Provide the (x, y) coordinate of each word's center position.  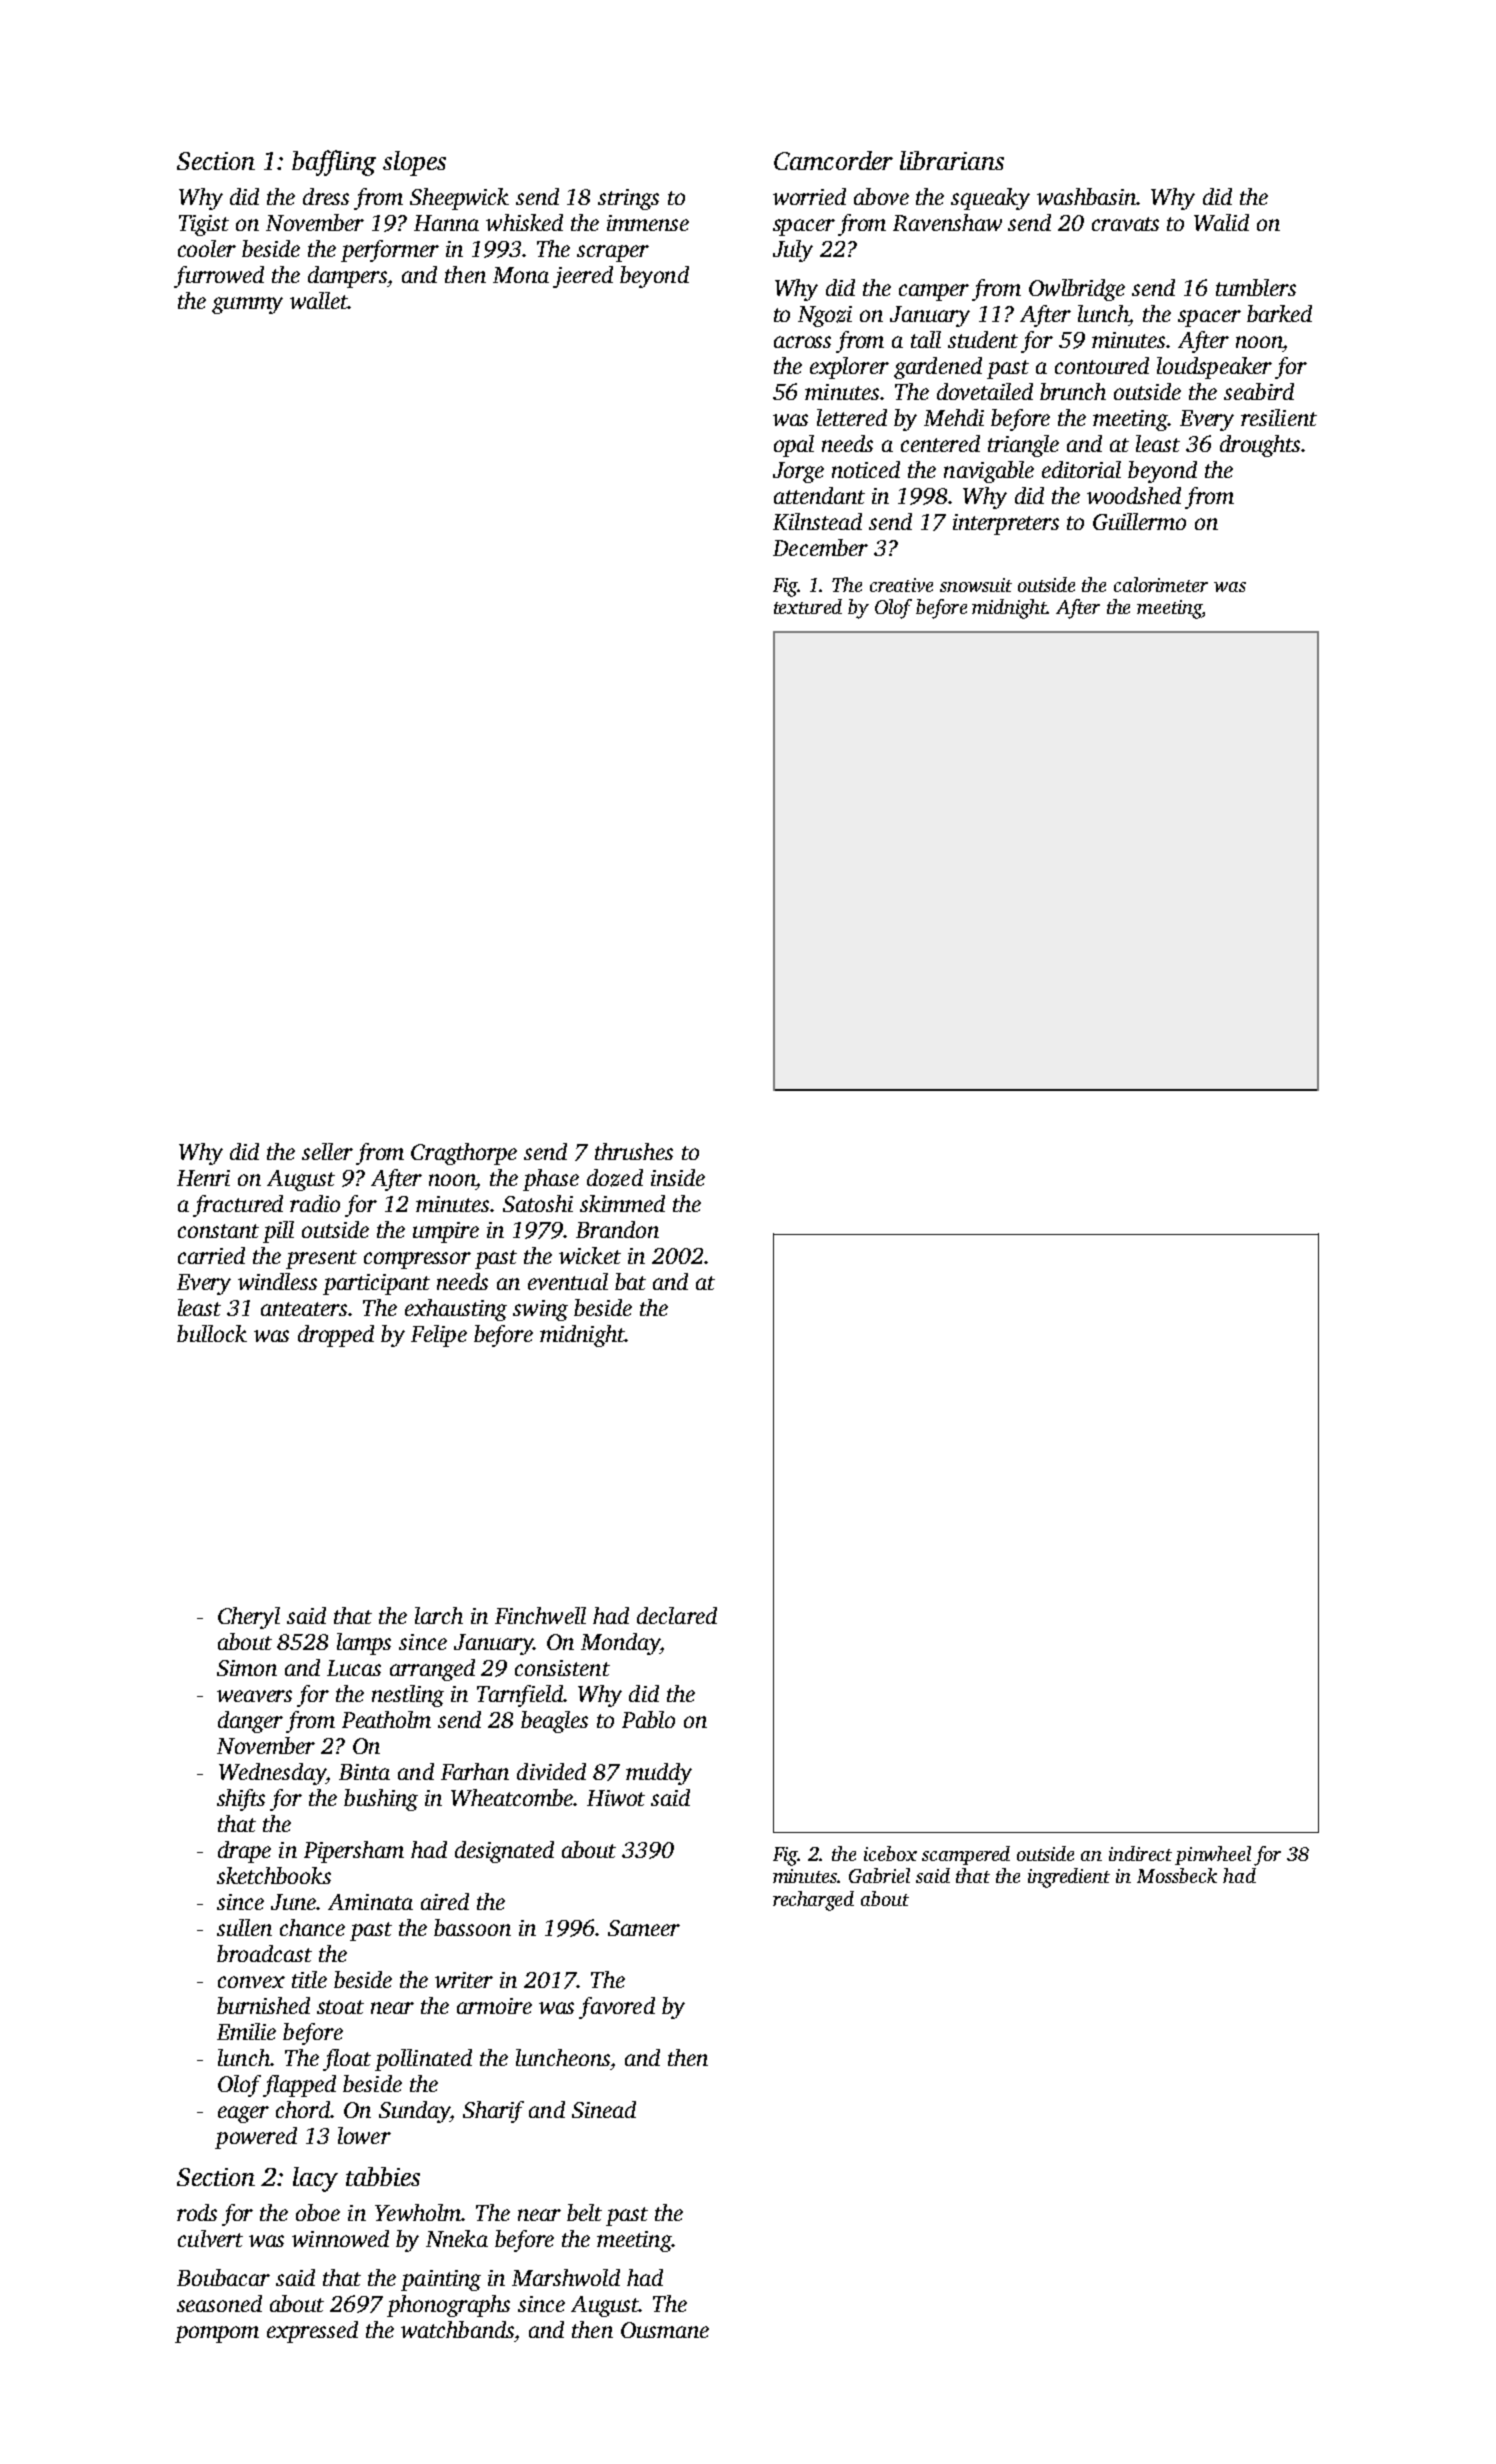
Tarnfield (520, 1696)
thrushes (634, 1151)
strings (628, 199)
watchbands (457, 2329)
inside (678, 1177)
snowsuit (976, 585)
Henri (203, 1178)
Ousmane (665, 2330)
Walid (1221, 222)
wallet (319, 300)
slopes (414, 163)
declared (677, 1615)
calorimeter (1161, 584)
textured (808, 606)
